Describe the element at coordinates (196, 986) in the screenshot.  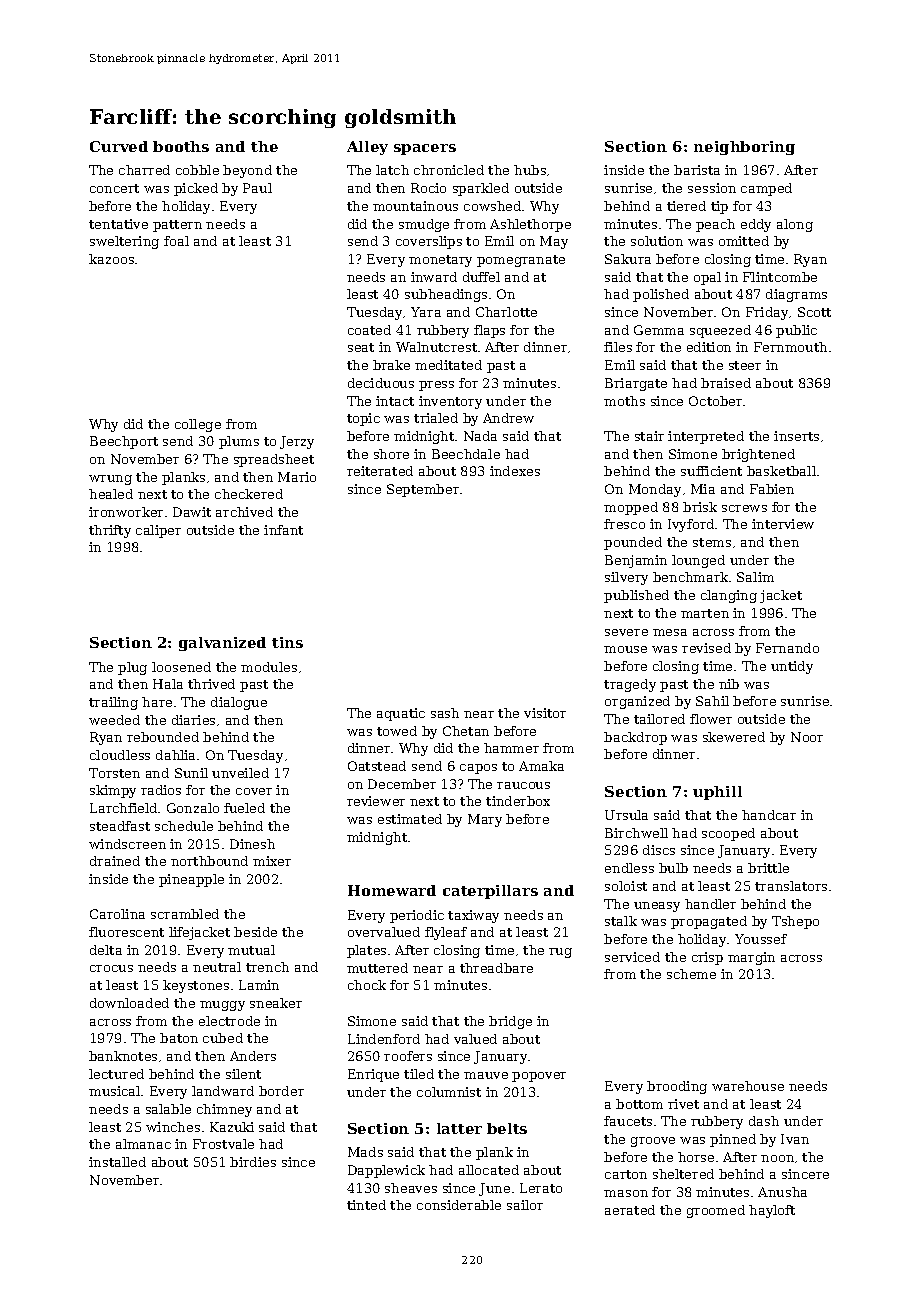
I see `keystones` at that location.
